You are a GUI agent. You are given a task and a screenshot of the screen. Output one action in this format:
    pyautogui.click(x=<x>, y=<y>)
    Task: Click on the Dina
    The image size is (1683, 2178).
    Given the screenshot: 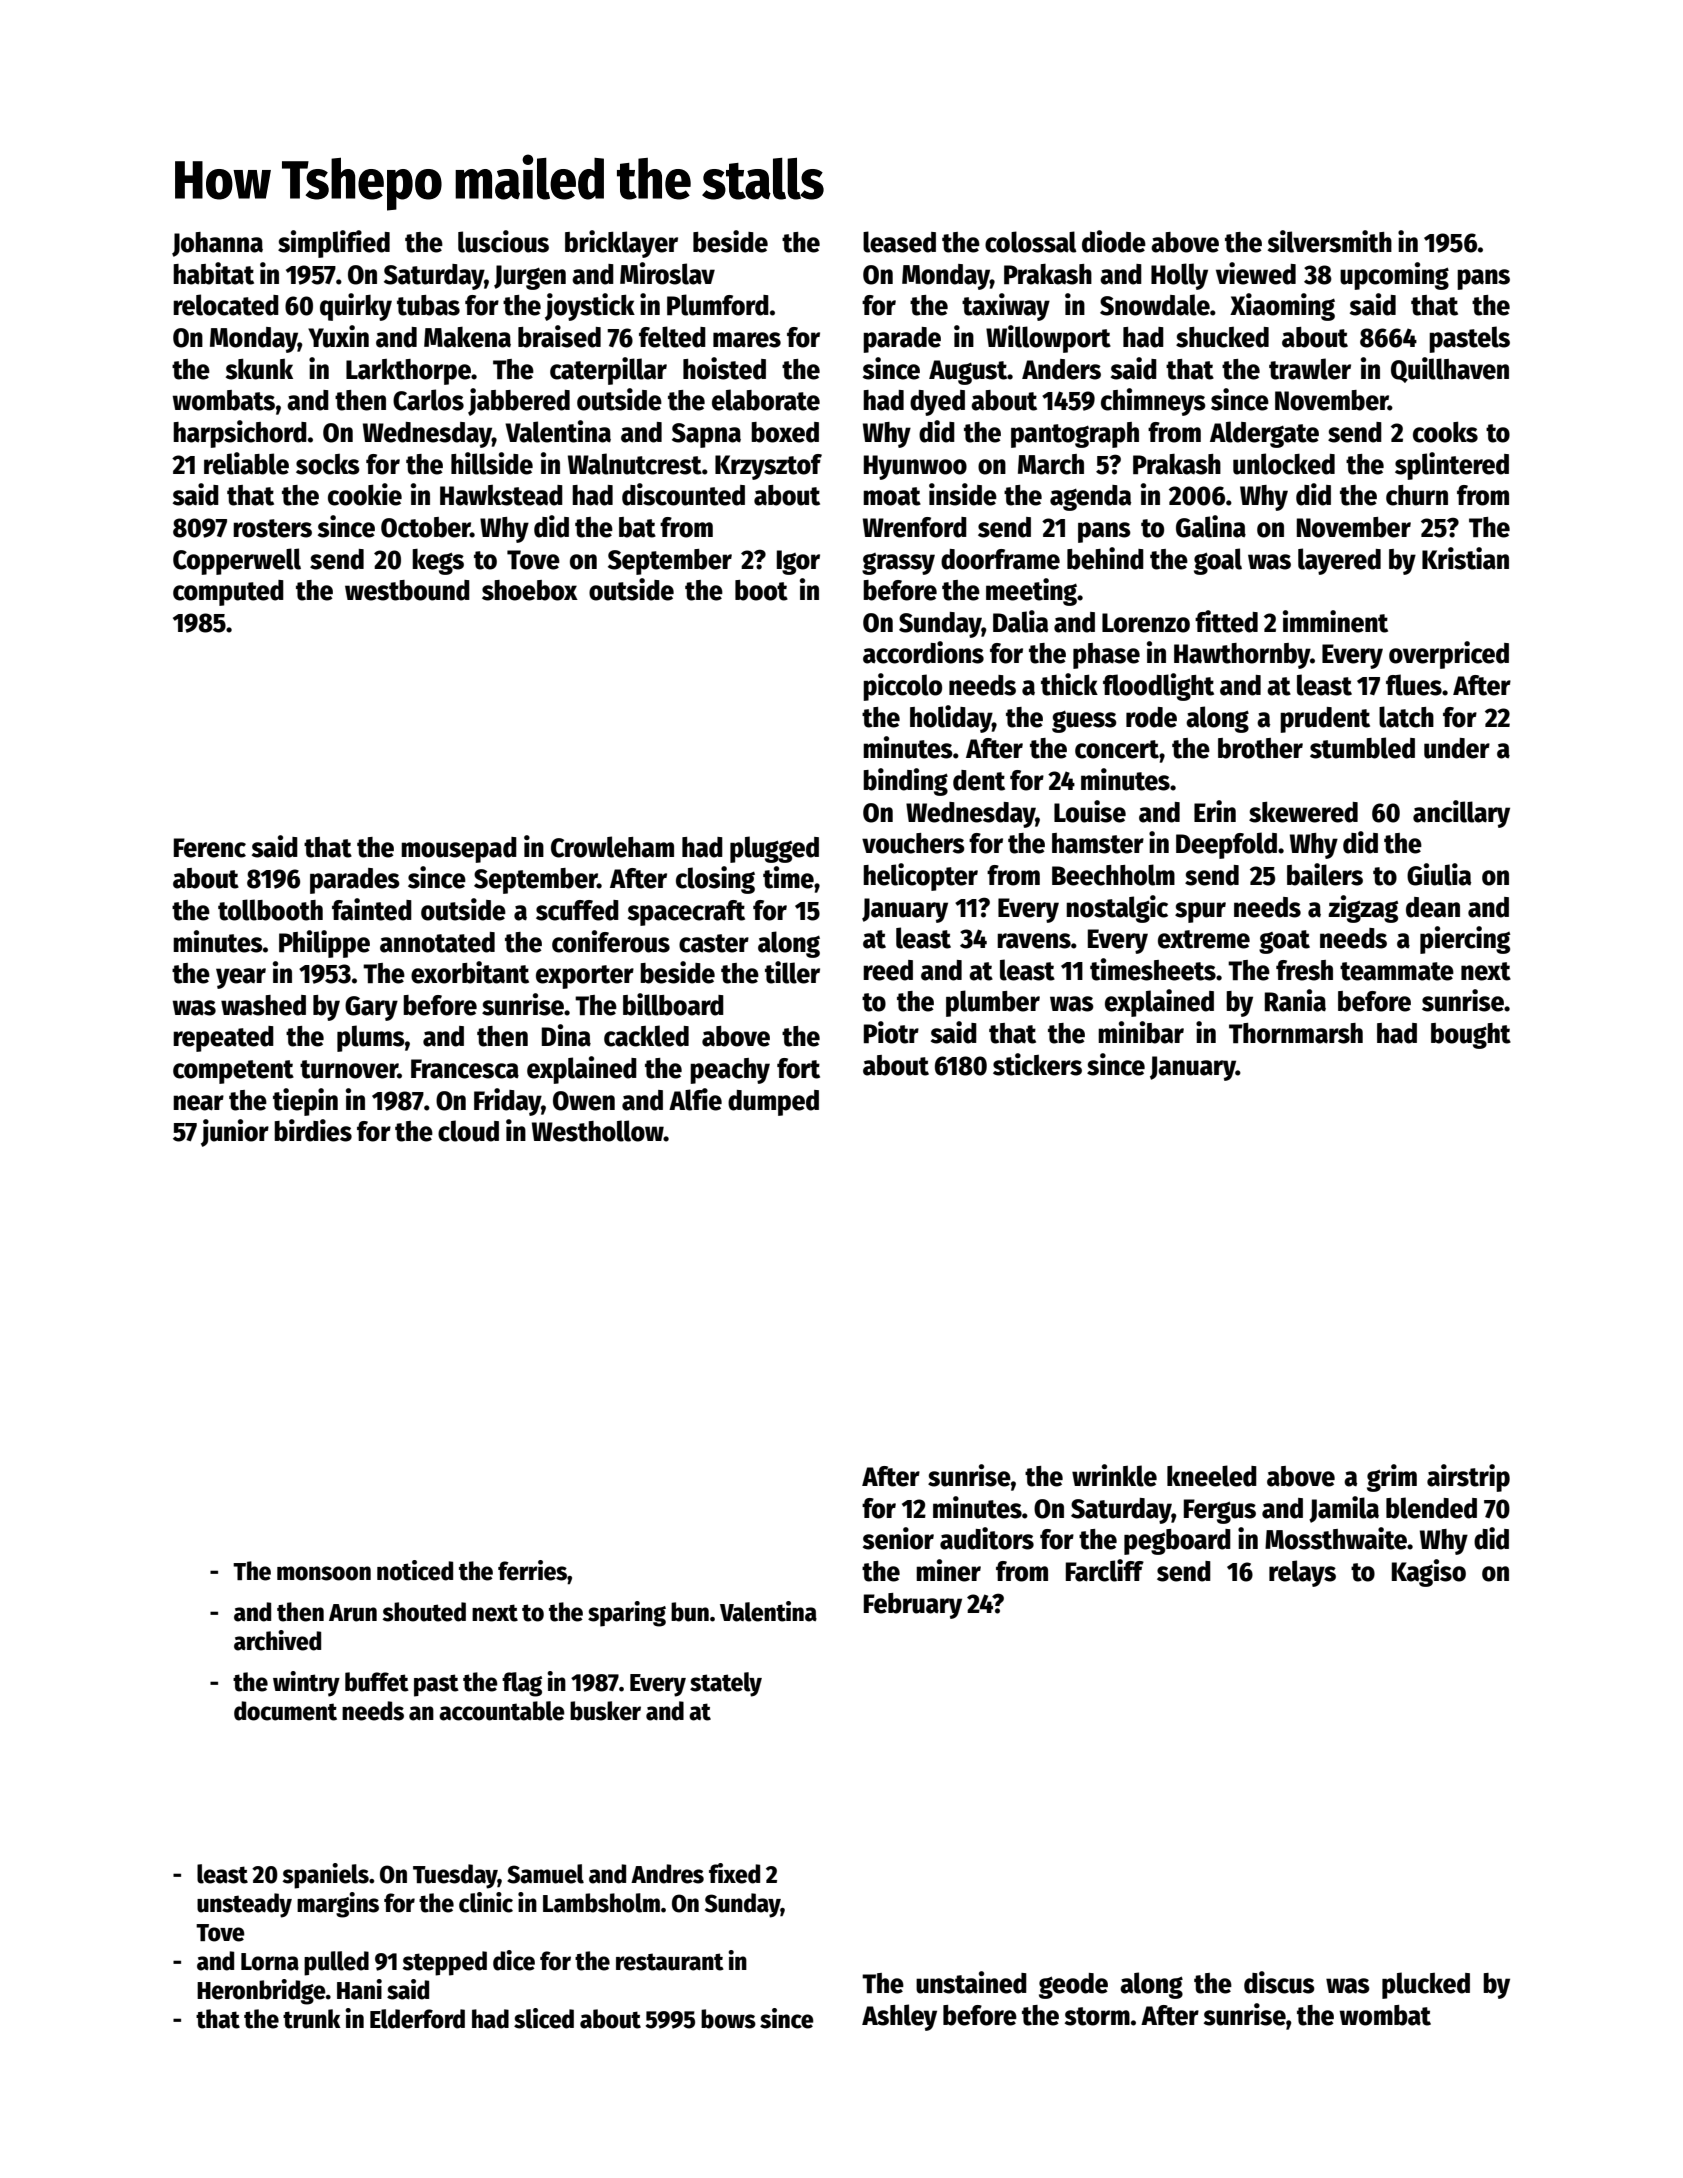 What is the action you would take?
    pyautogui.click(x=566, y=1035)
